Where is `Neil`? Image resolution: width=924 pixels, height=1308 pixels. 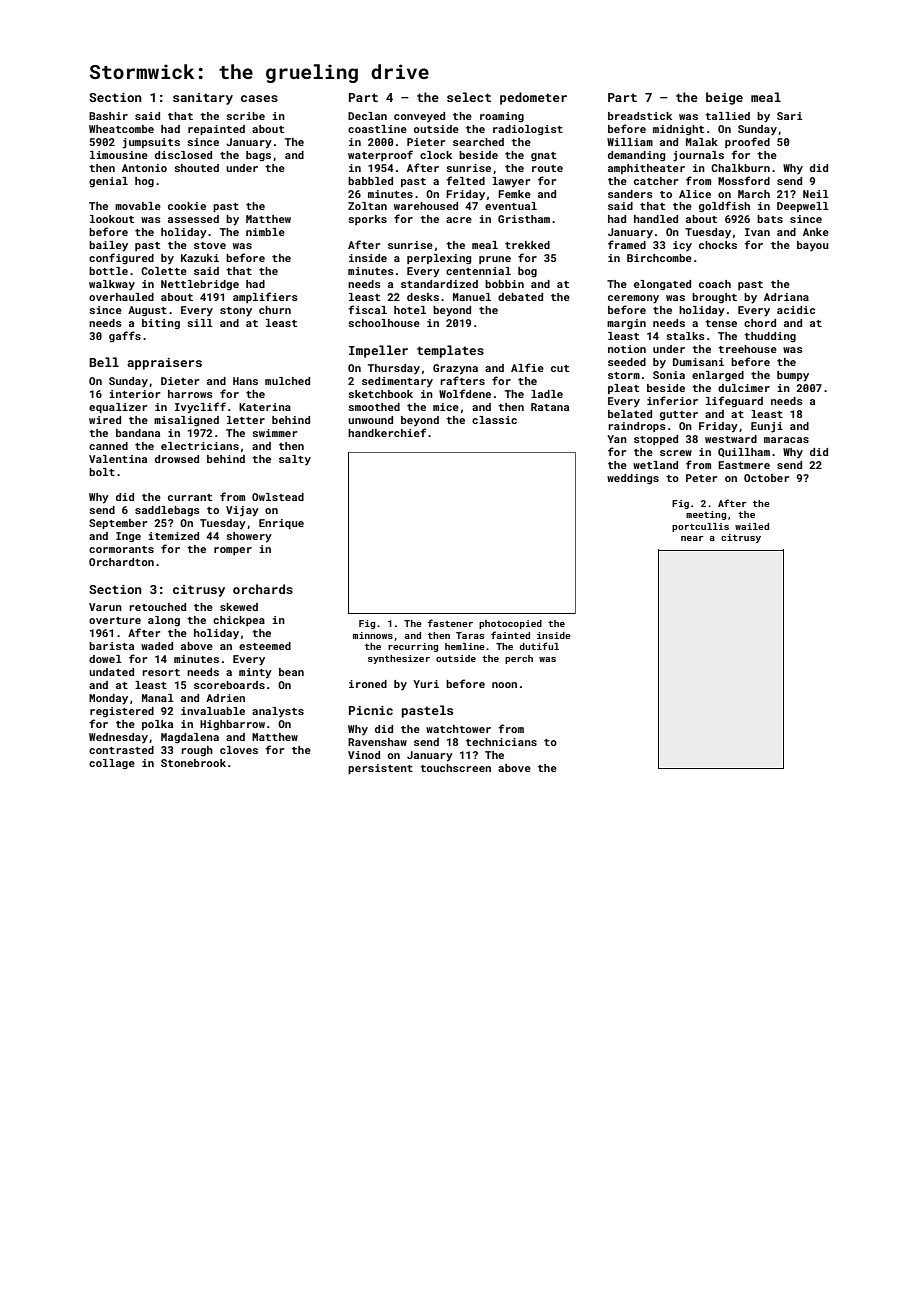 Neil is located at coordinates (816, 194).
